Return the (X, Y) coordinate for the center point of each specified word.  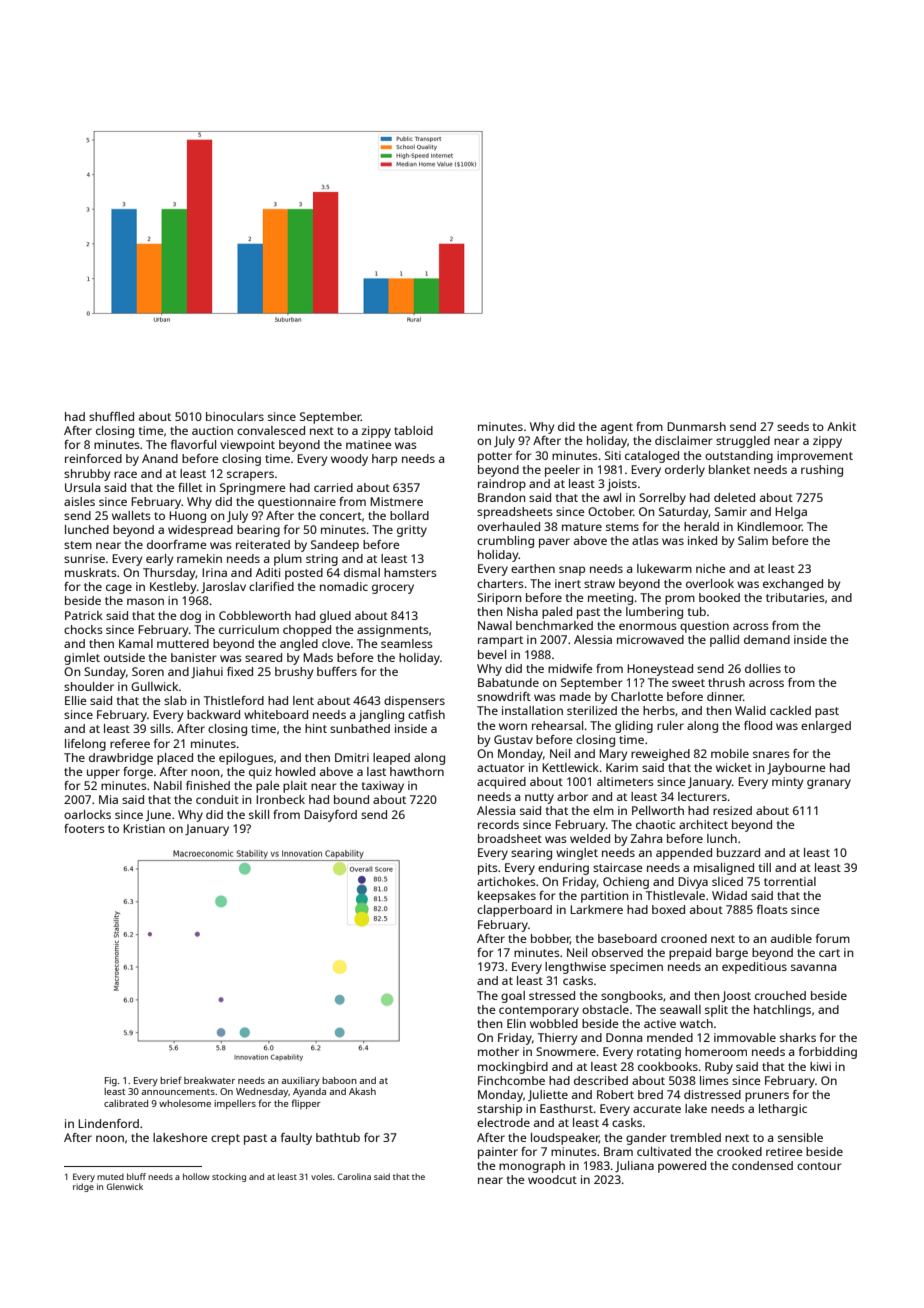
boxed (668, 909)
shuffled (111, 416)
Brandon (501, 497)
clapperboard (514, 911)
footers (84, 828)
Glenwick (125, 1186)
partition (604, 897)
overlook (710, 583)
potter (495, 457)
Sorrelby (662, 499)
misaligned (724, 869)
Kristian (144, 828)
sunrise (84, 558)
